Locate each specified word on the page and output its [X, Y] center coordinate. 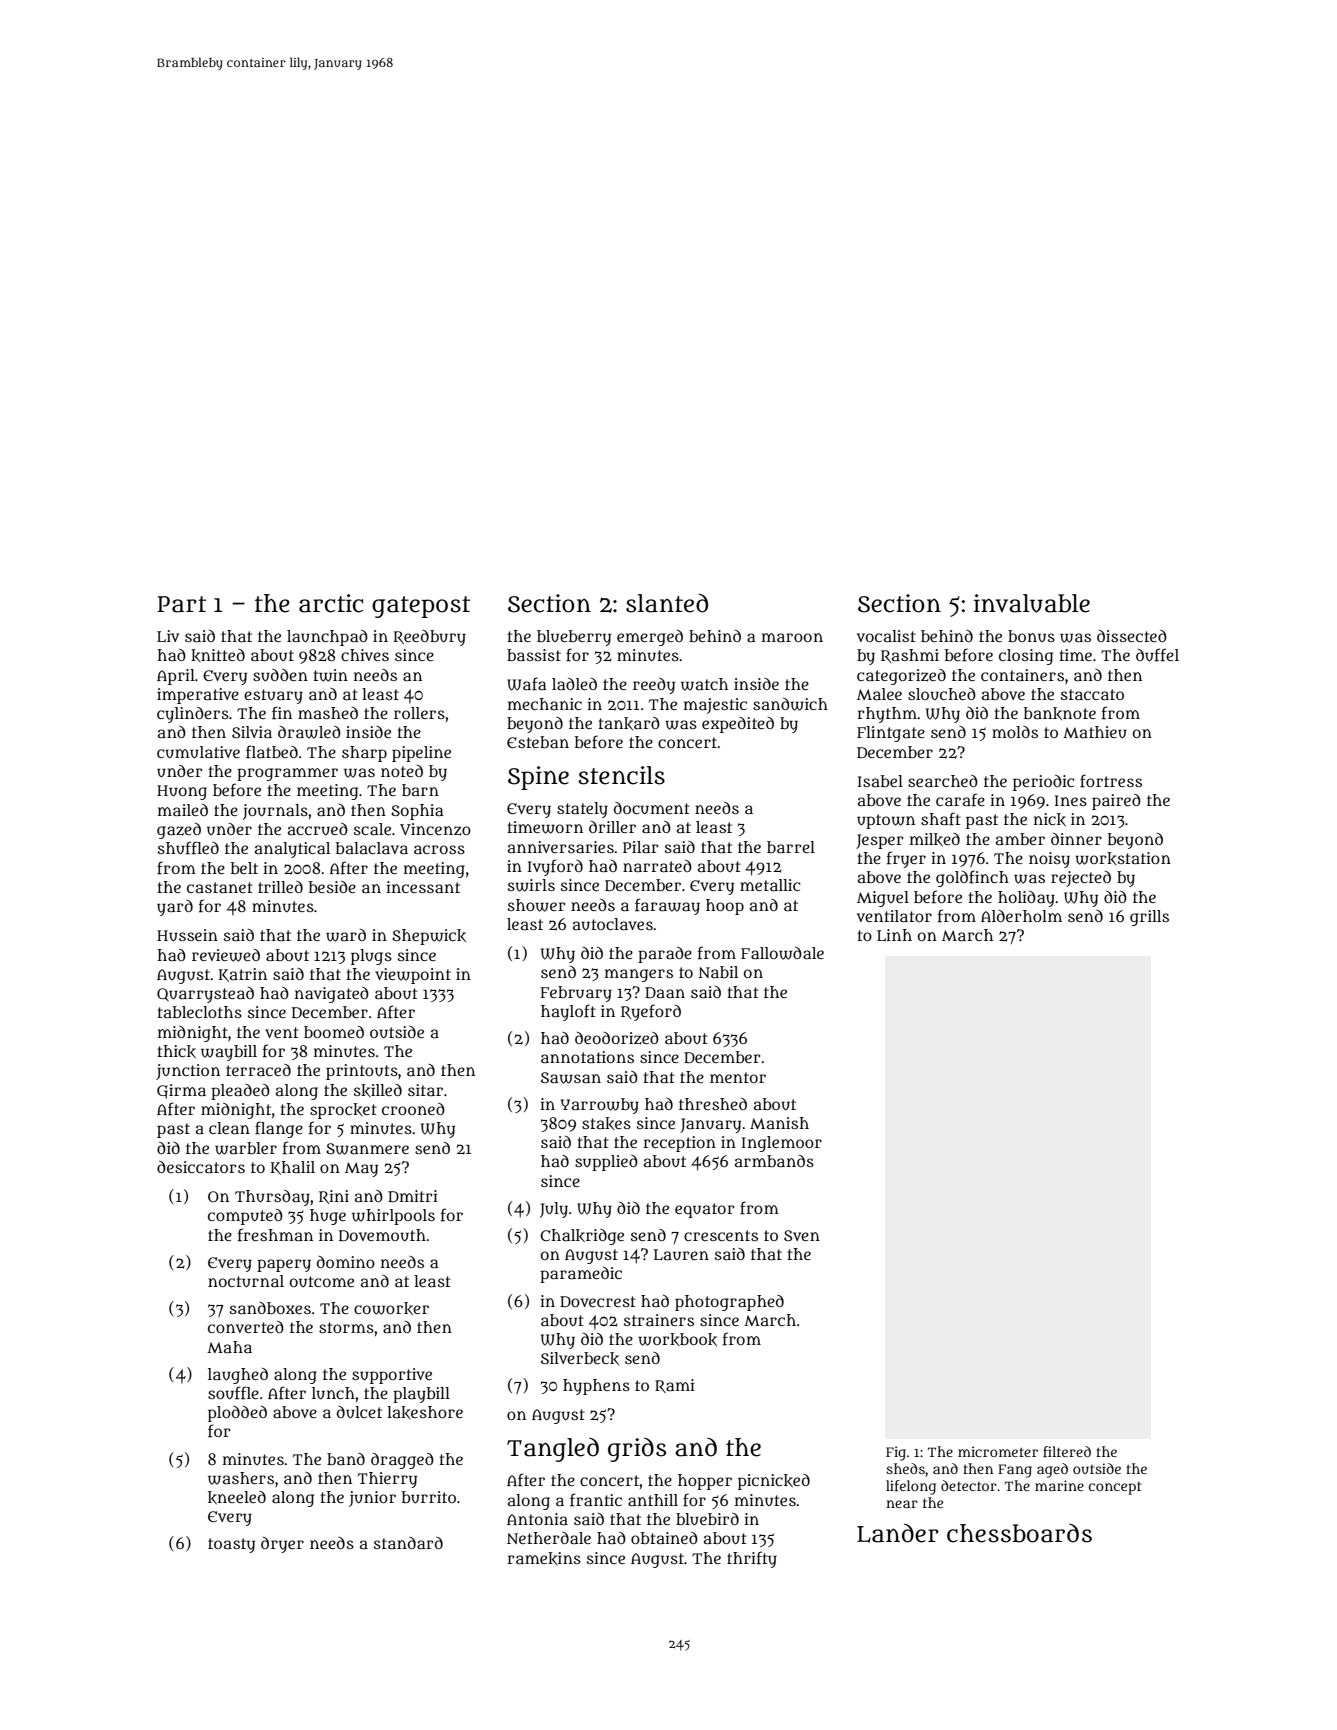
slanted [667, 603]
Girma [181, 1091]
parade [665, 955]
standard [408, 1543]
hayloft [568, 1012]
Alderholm [1021, 916]
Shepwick [429, 937]
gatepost [421, 607]
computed [245, 1217]
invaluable [1032, 603]
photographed [729, 1303]
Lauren [681, 1255]
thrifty [752, 1559]
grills [1149, 918]
